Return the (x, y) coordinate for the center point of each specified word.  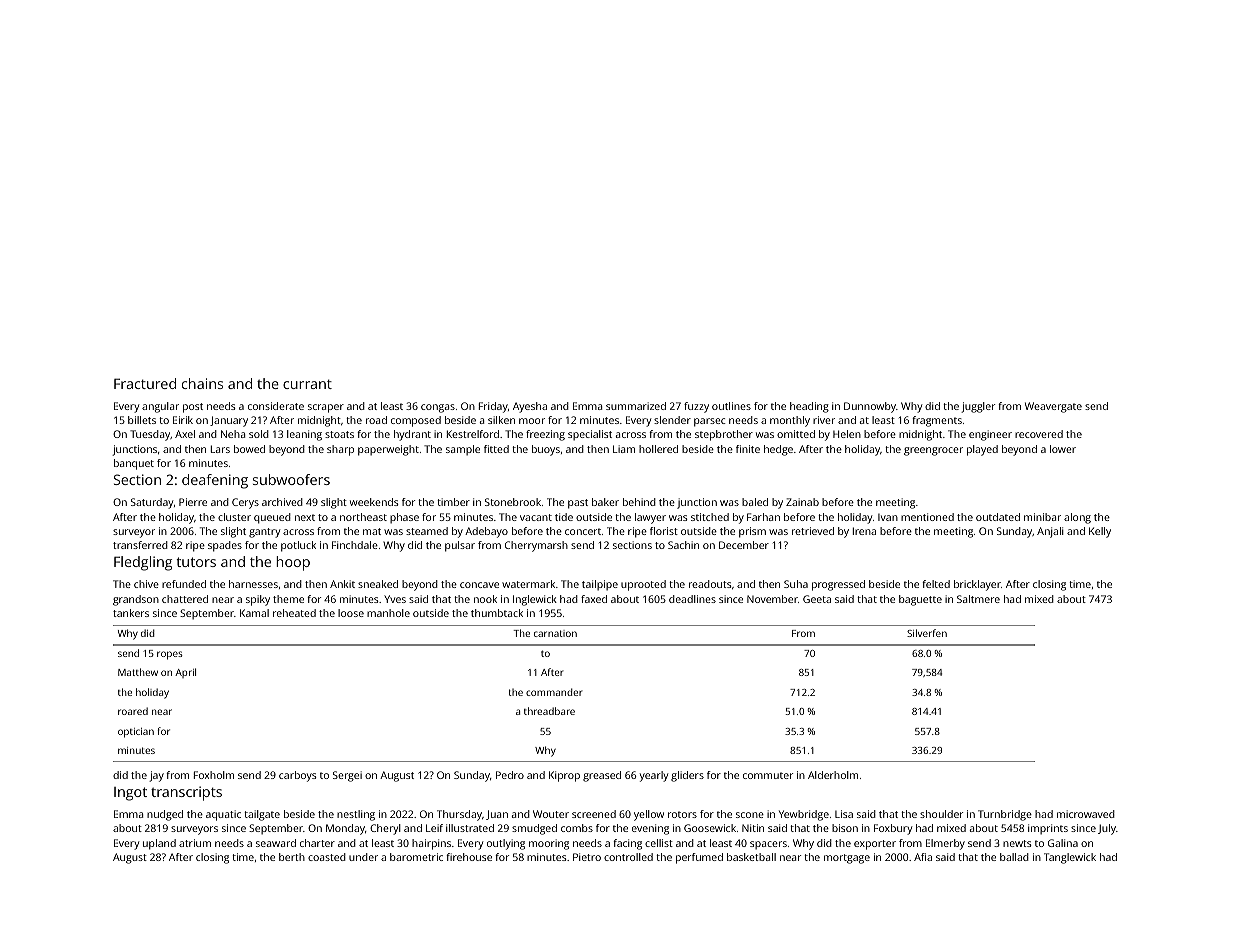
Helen (847, 434)
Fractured (145, 383)
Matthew (138, 672)
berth (292, 857)
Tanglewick (1070, 858)
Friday (493, 407)
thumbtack (497, 613)
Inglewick (535, 600)
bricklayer (977, 585)
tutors (196, 562)
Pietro (587, 857)
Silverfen (927, 633)
